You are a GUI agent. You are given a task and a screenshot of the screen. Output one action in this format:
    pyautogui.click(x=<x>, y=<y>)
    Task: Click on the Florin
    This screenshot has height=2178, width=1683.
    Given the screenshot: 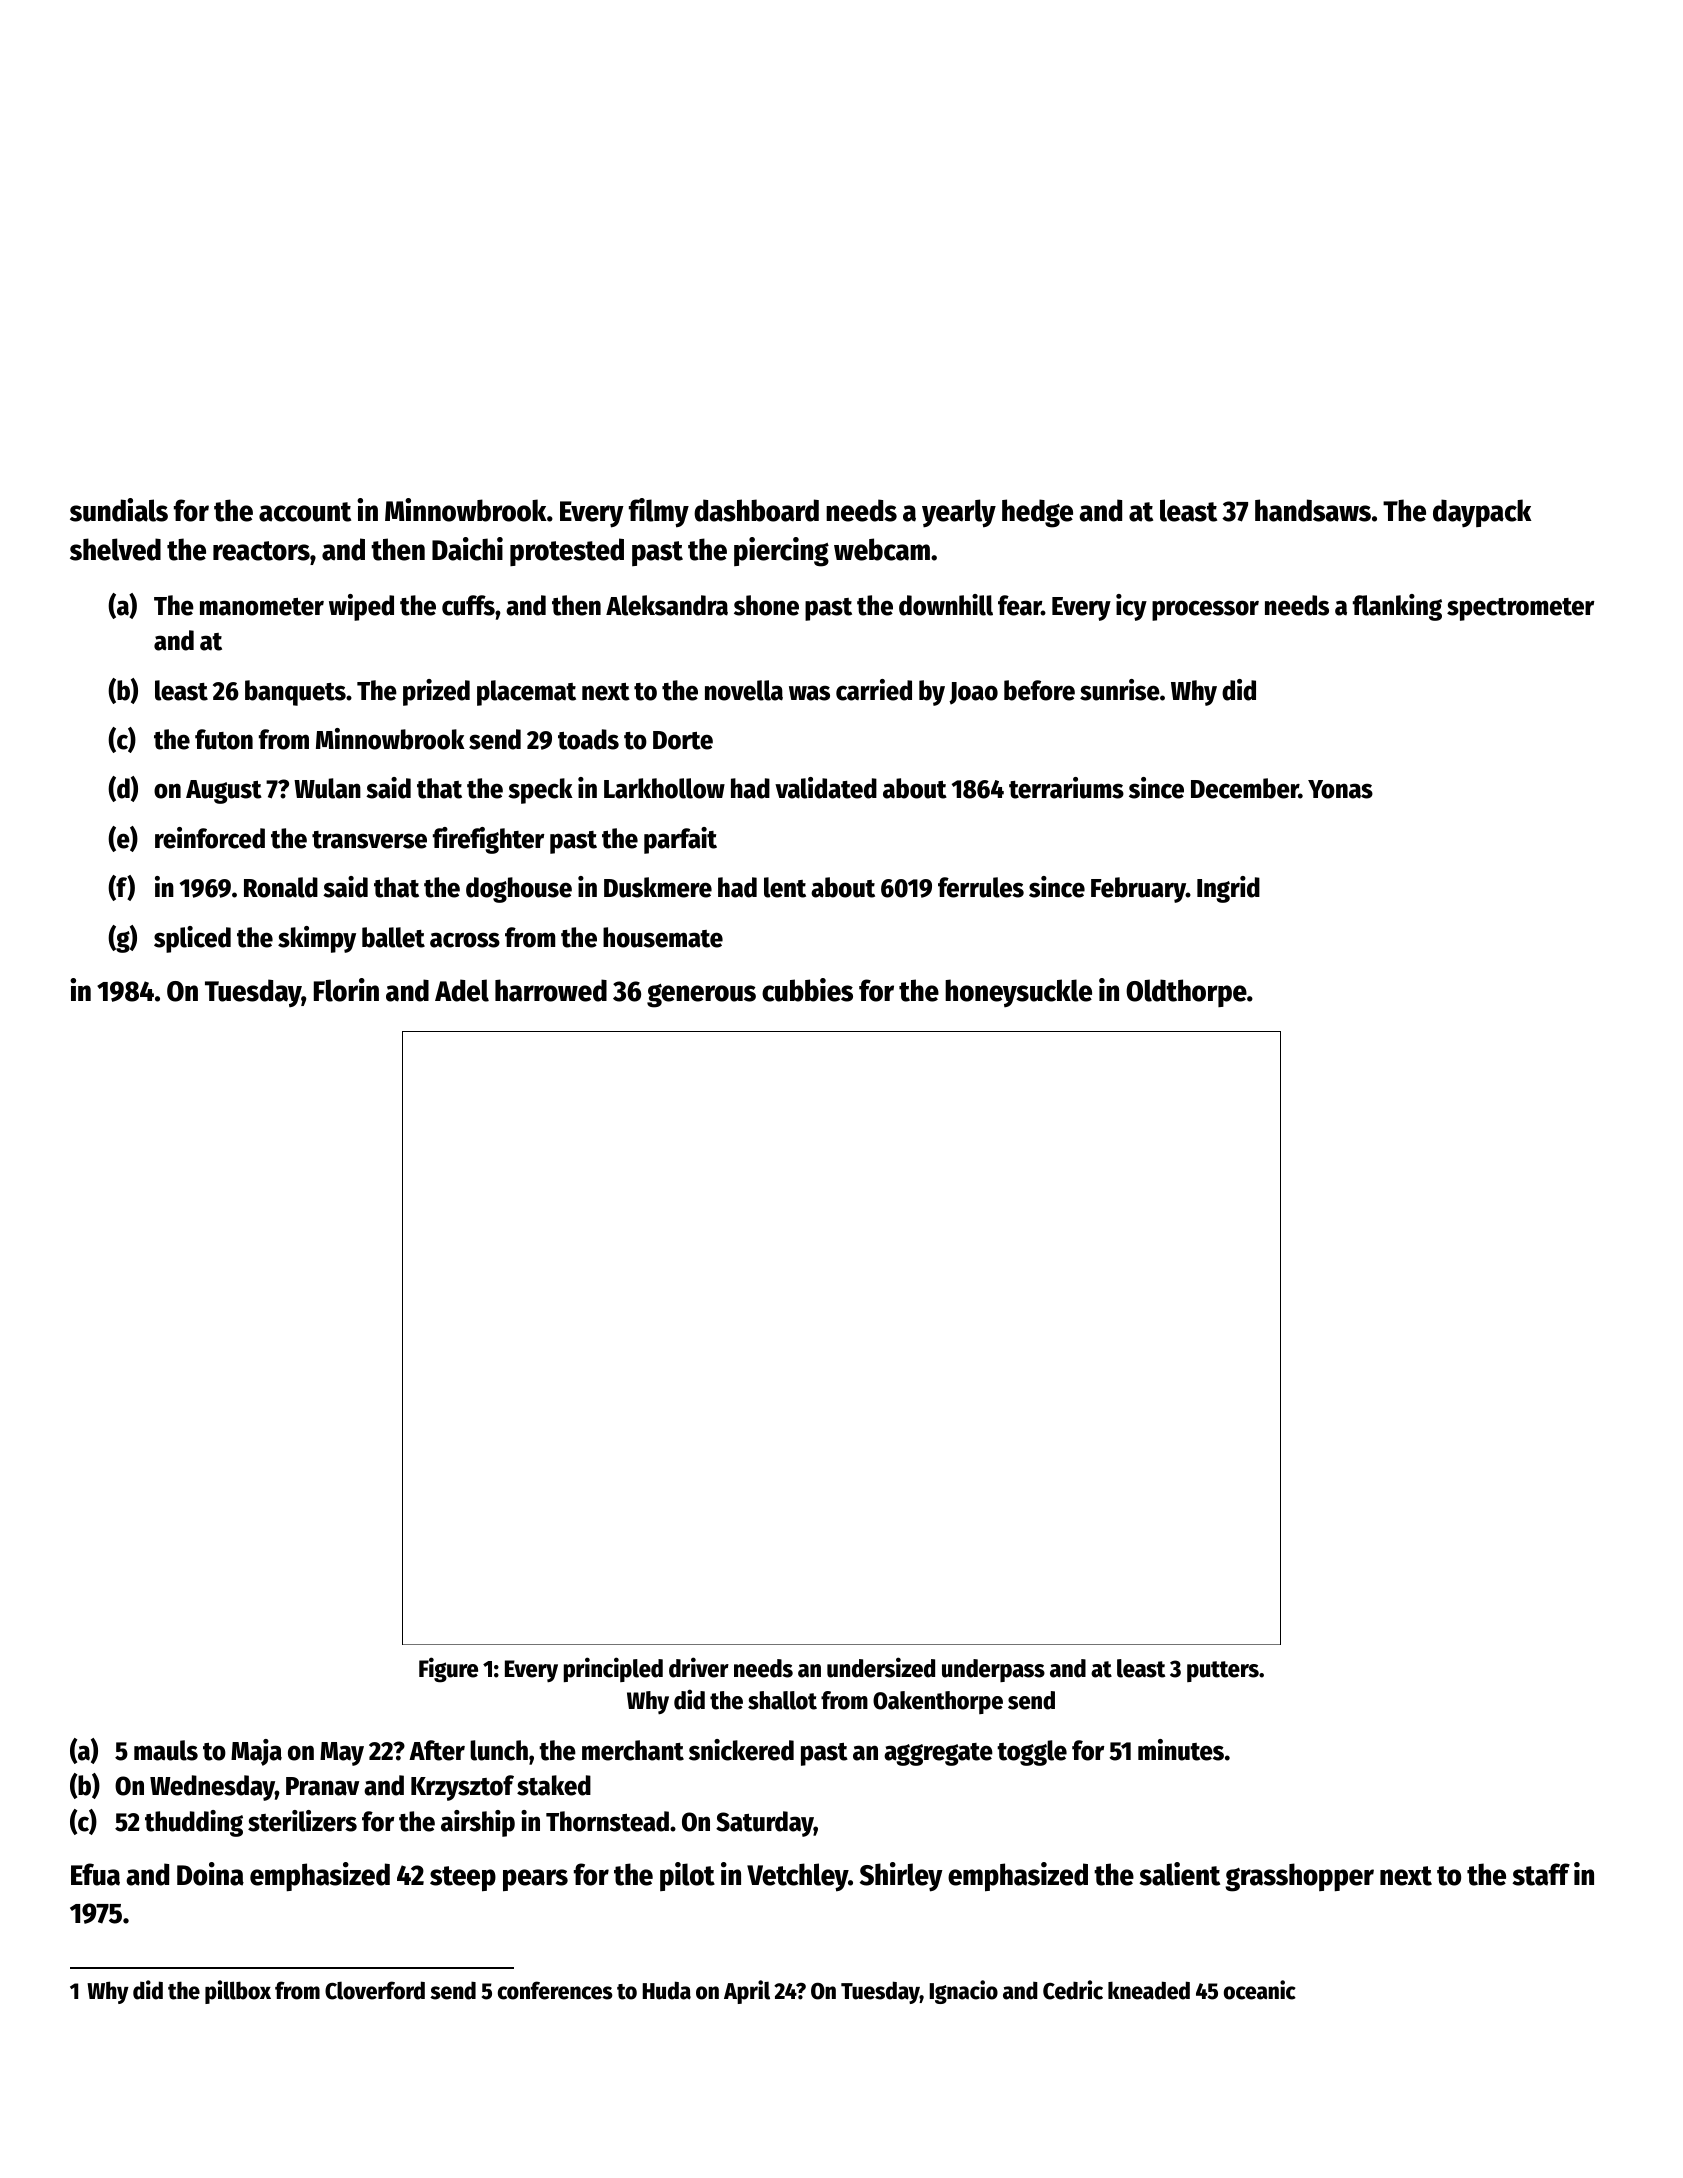 What is the action you would take?
    pyautogui.click(x=346, y=990)
